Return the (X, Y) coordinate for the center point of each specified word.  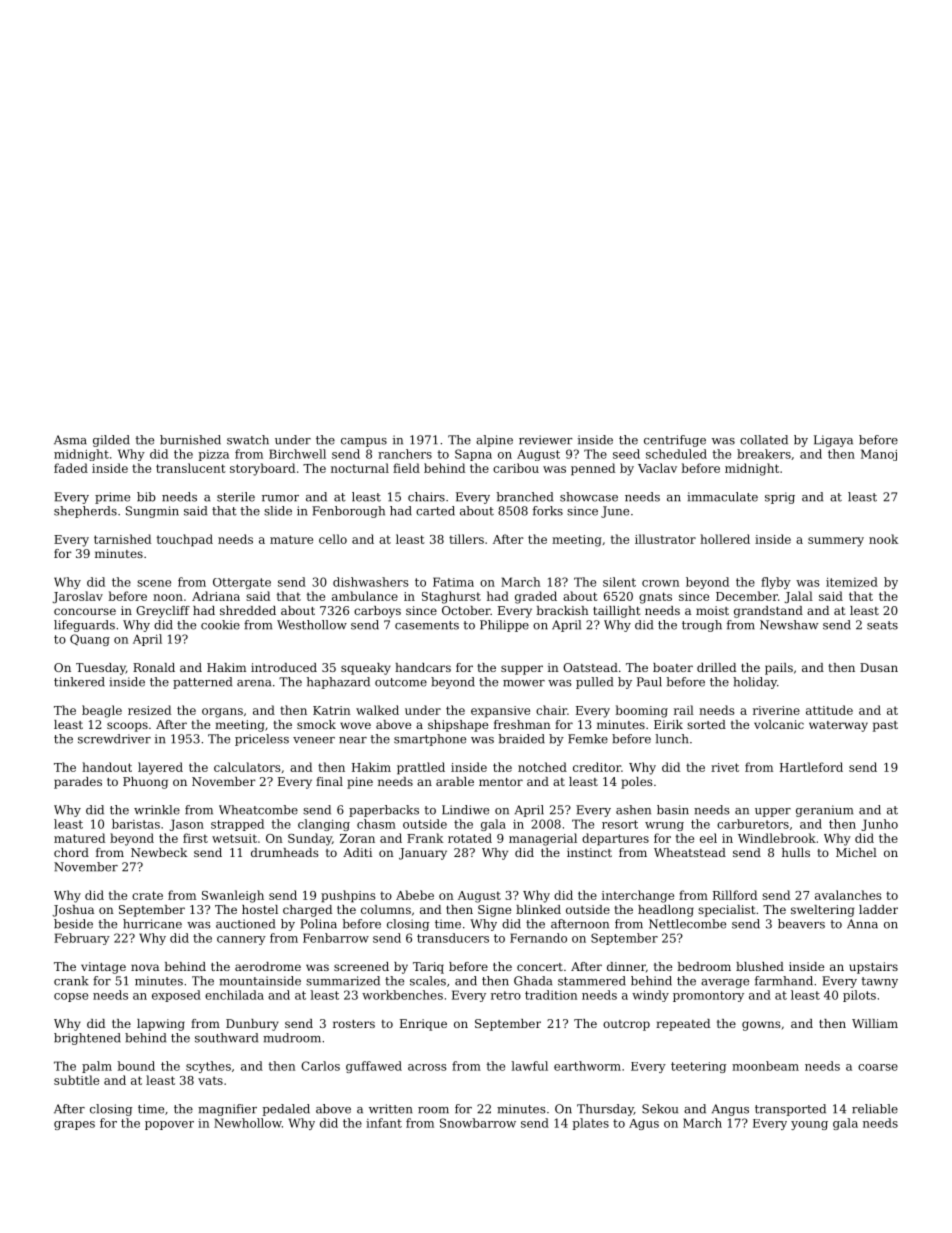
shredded (248, 610)
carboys (377, 612)
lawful (529, 1066)
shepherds (85, 512)
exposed (176, 996)
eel (708, 838)
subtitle (76, 1080)
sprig (780, 498)
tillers (466, 539)
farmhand (784, 981)
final (329, 781)
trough (702, 626)
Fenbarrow (336, 938)
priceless (262, 740)
